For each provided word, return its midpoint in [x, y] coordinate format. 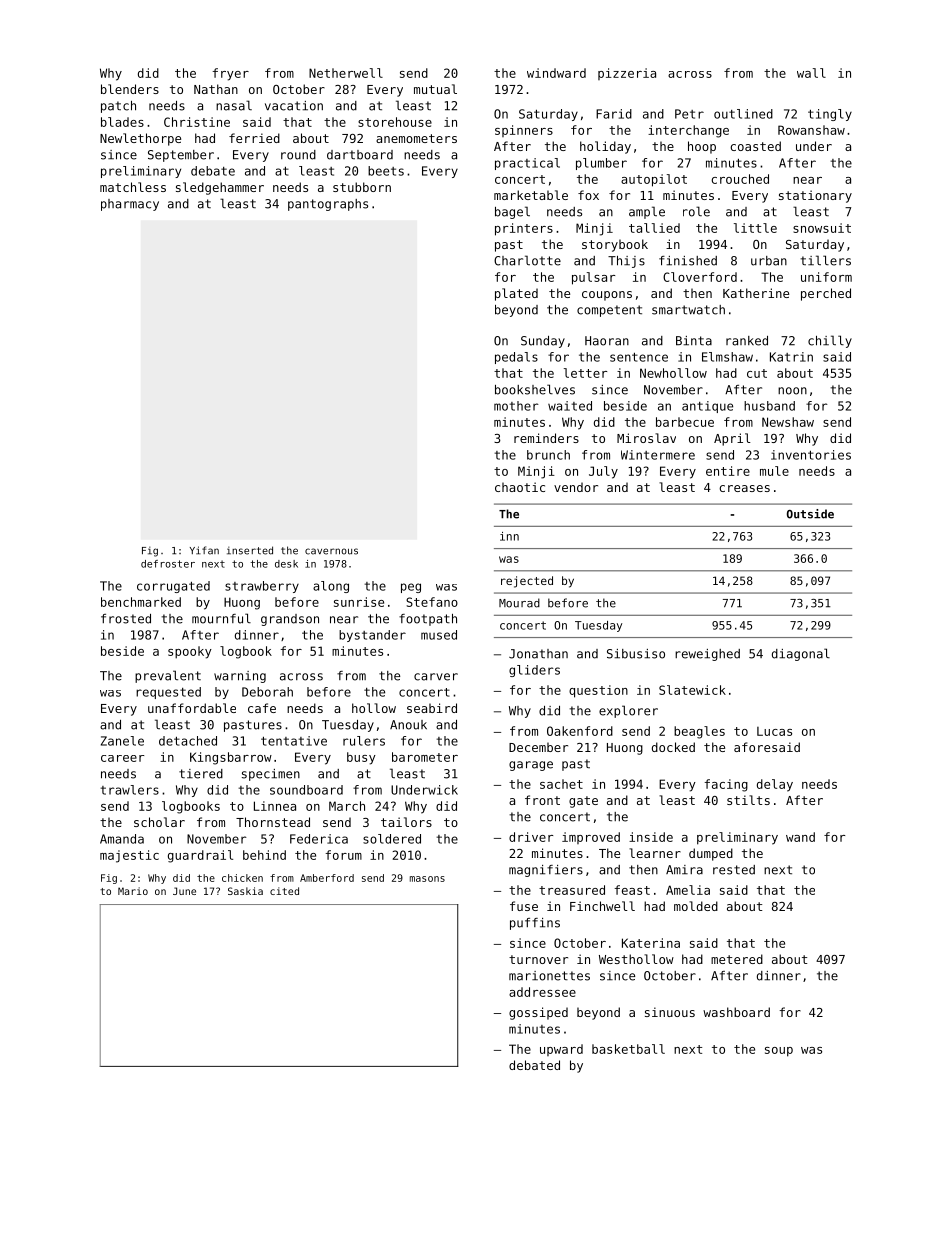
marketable [531, 195]
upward [561, 1050]
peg [411, 588]
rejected [527, 582]
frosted [126, 619]
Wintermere [658, 455]
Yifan [204, 550]
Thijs [626, 262]
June [184, 891]
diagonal [801, 654]
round [298, 155]
